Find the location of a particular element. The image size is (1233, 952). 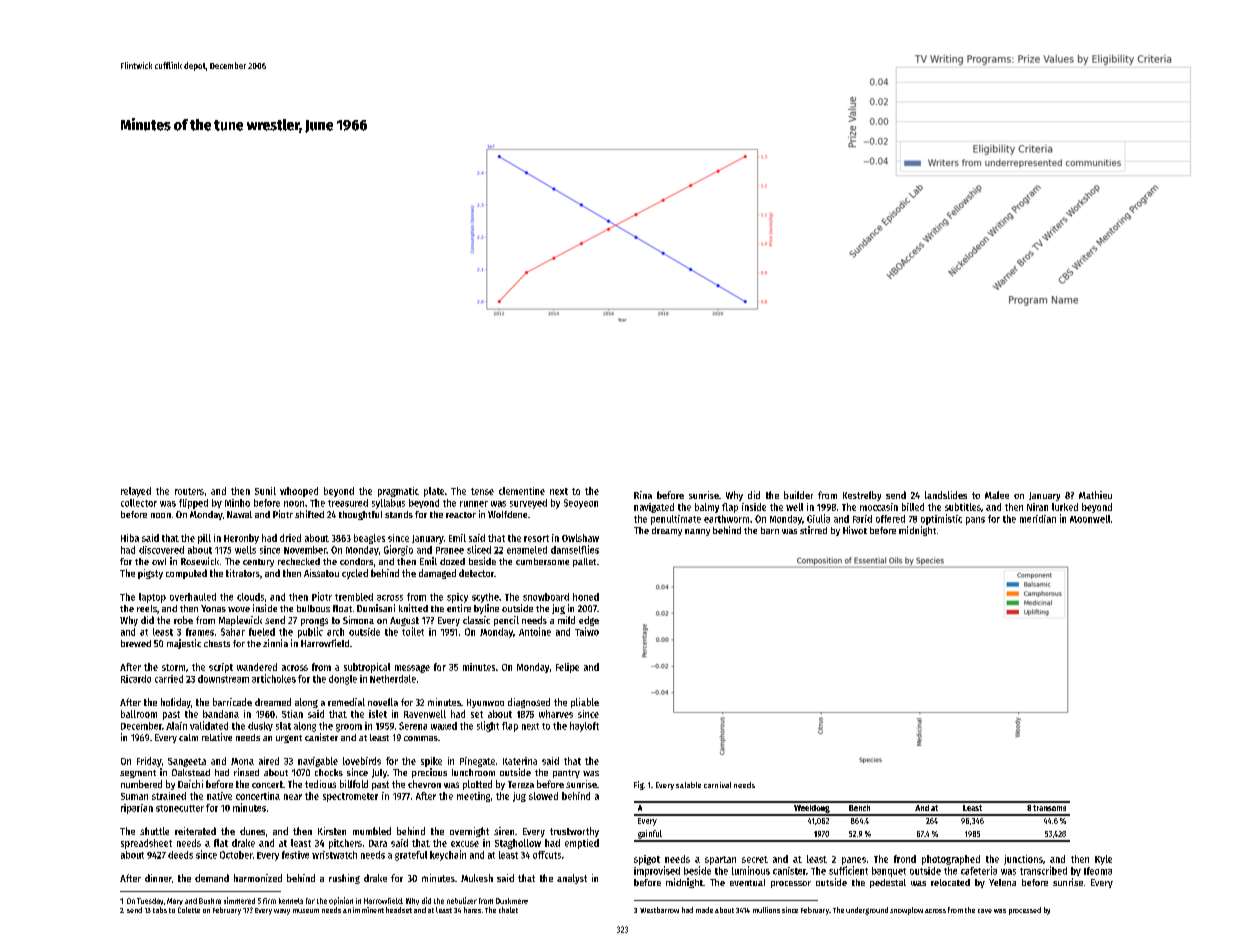

stonecutter is located at coordinates (180, 808).
